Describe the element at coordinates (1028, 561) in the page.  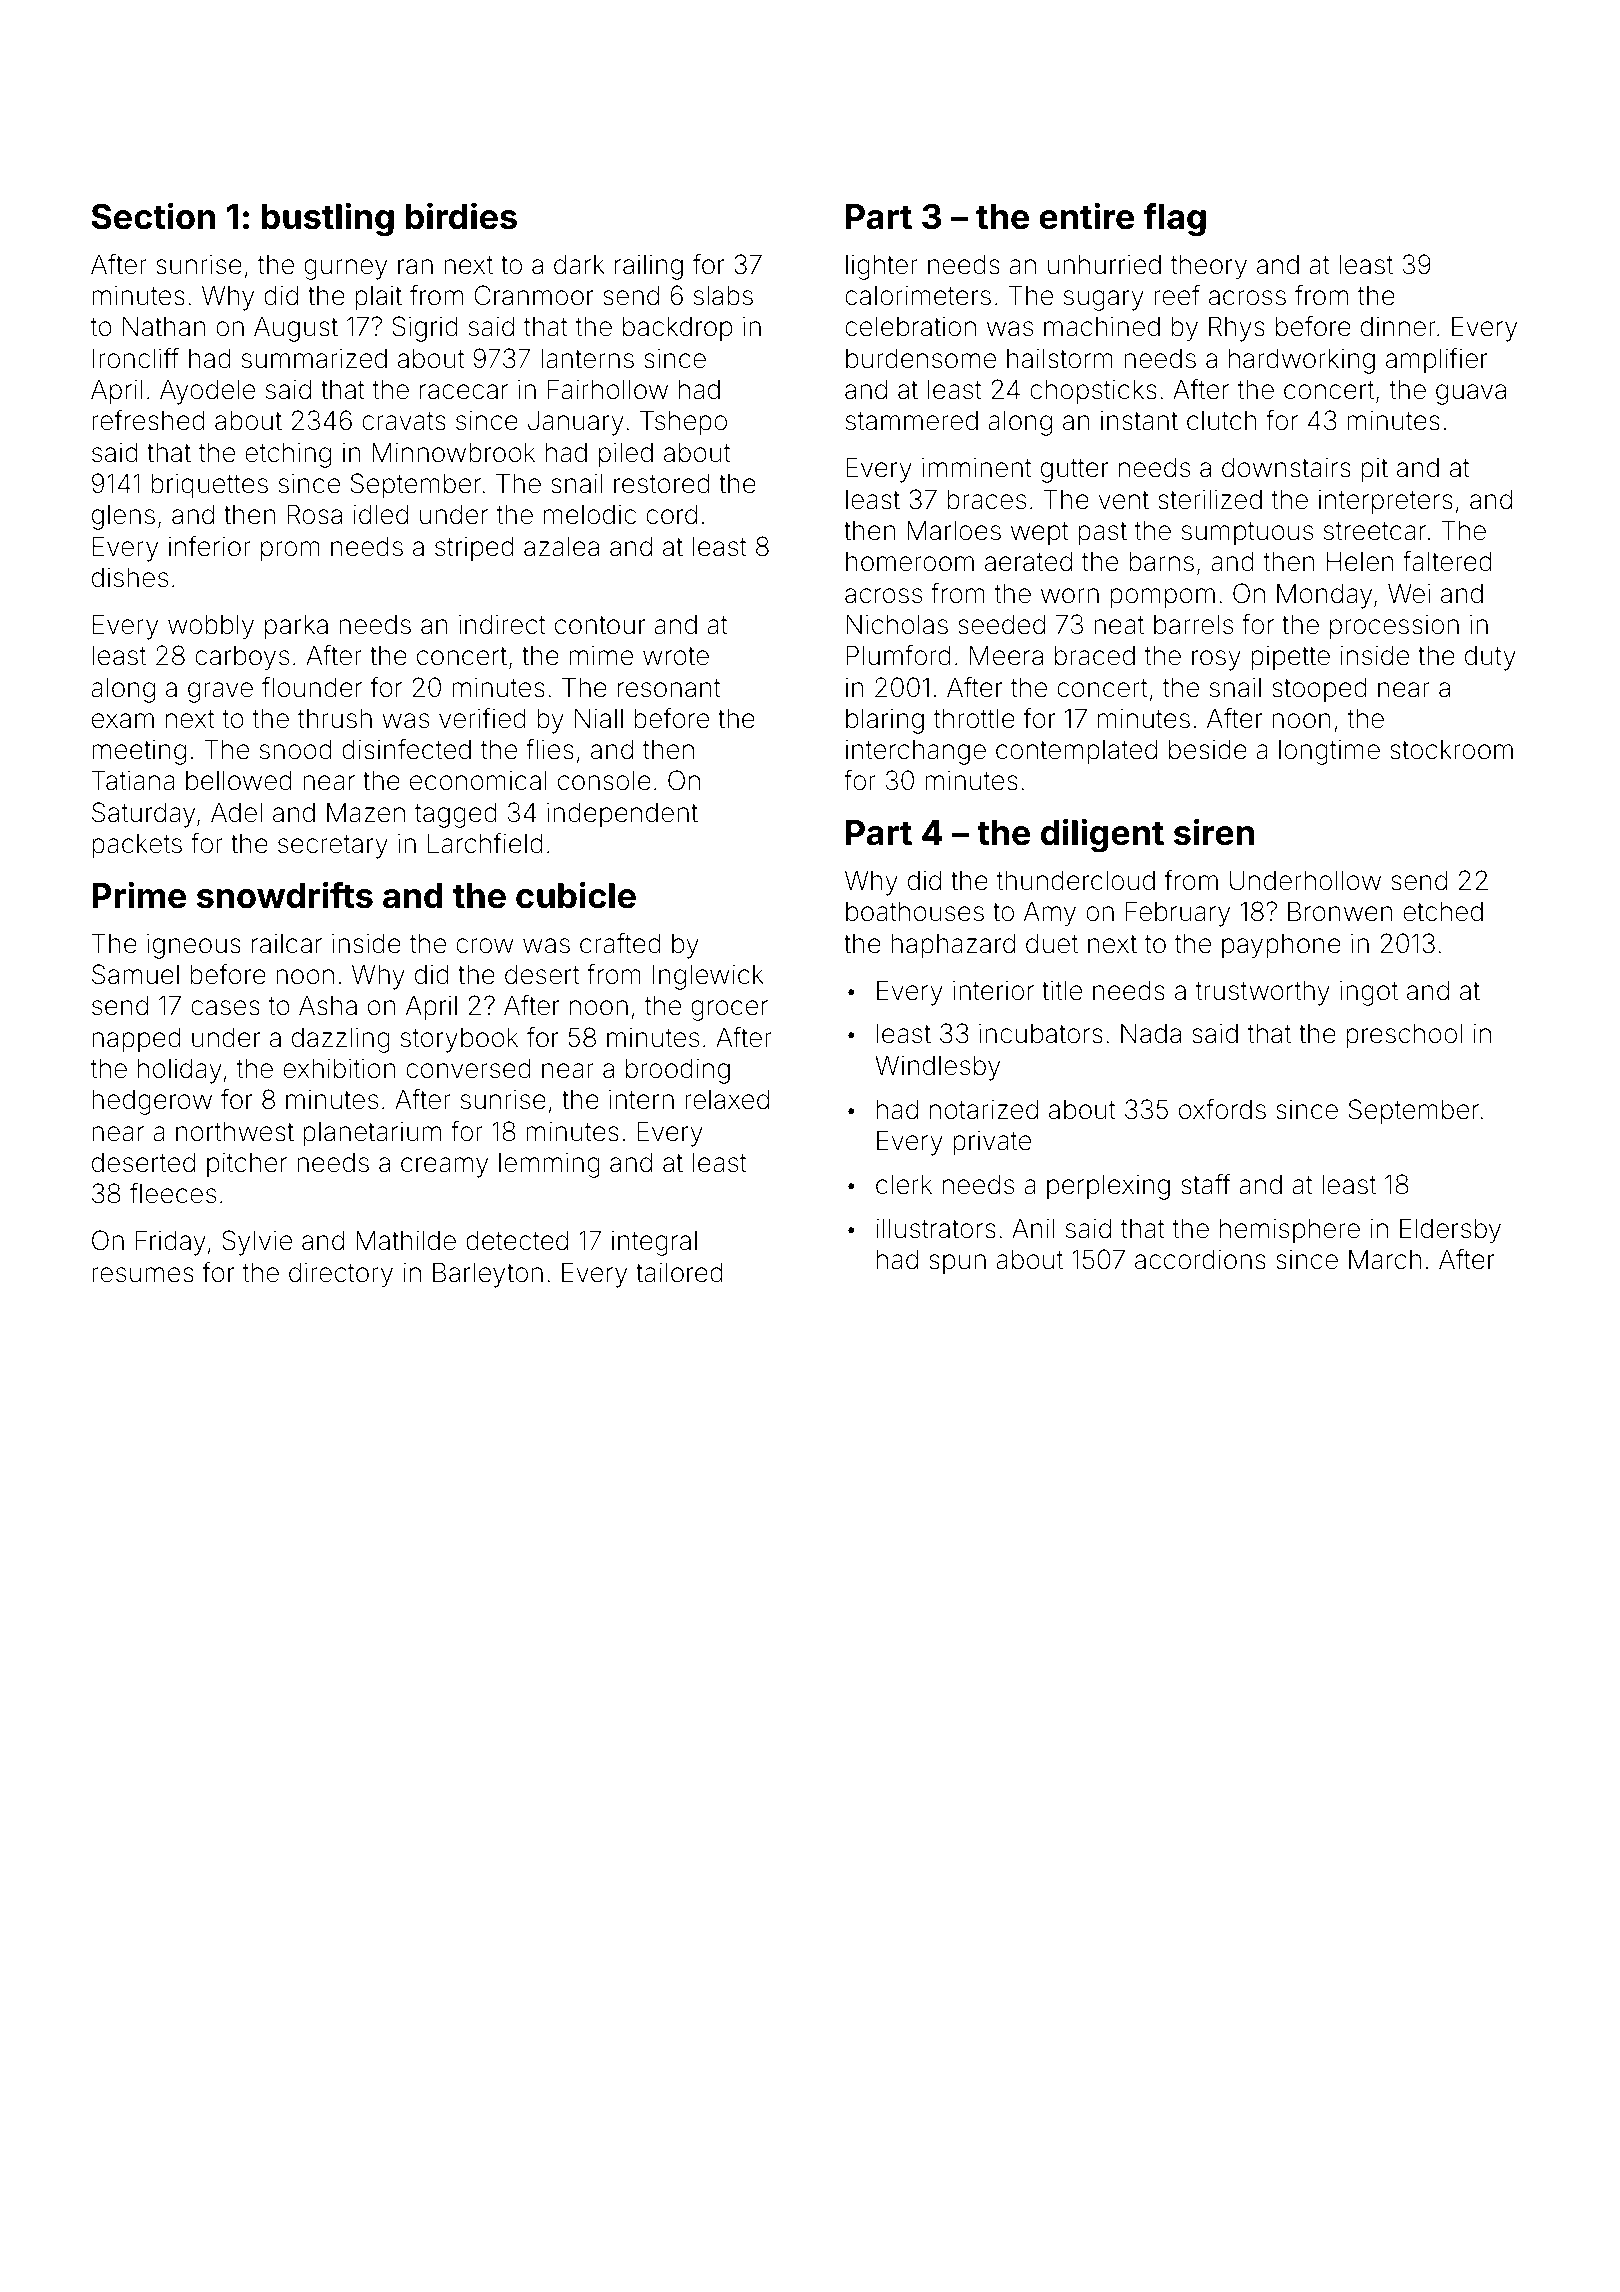
I see `aerated` at that location.
